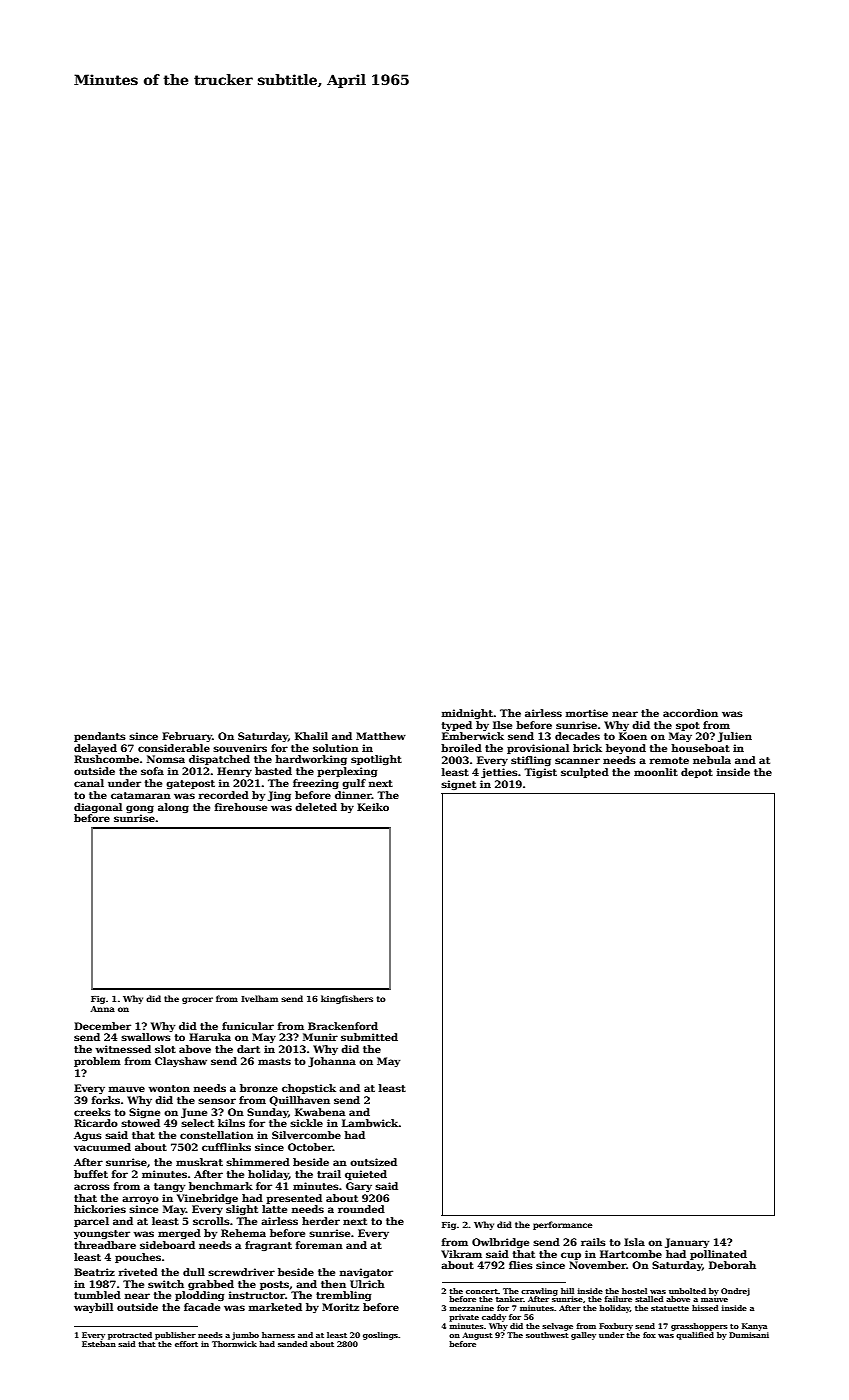 This page has height=1400, width=849. What do you see at coordinates (361, 1209) in the page?
I see `rounded` at bounding box center [361, 1209].
